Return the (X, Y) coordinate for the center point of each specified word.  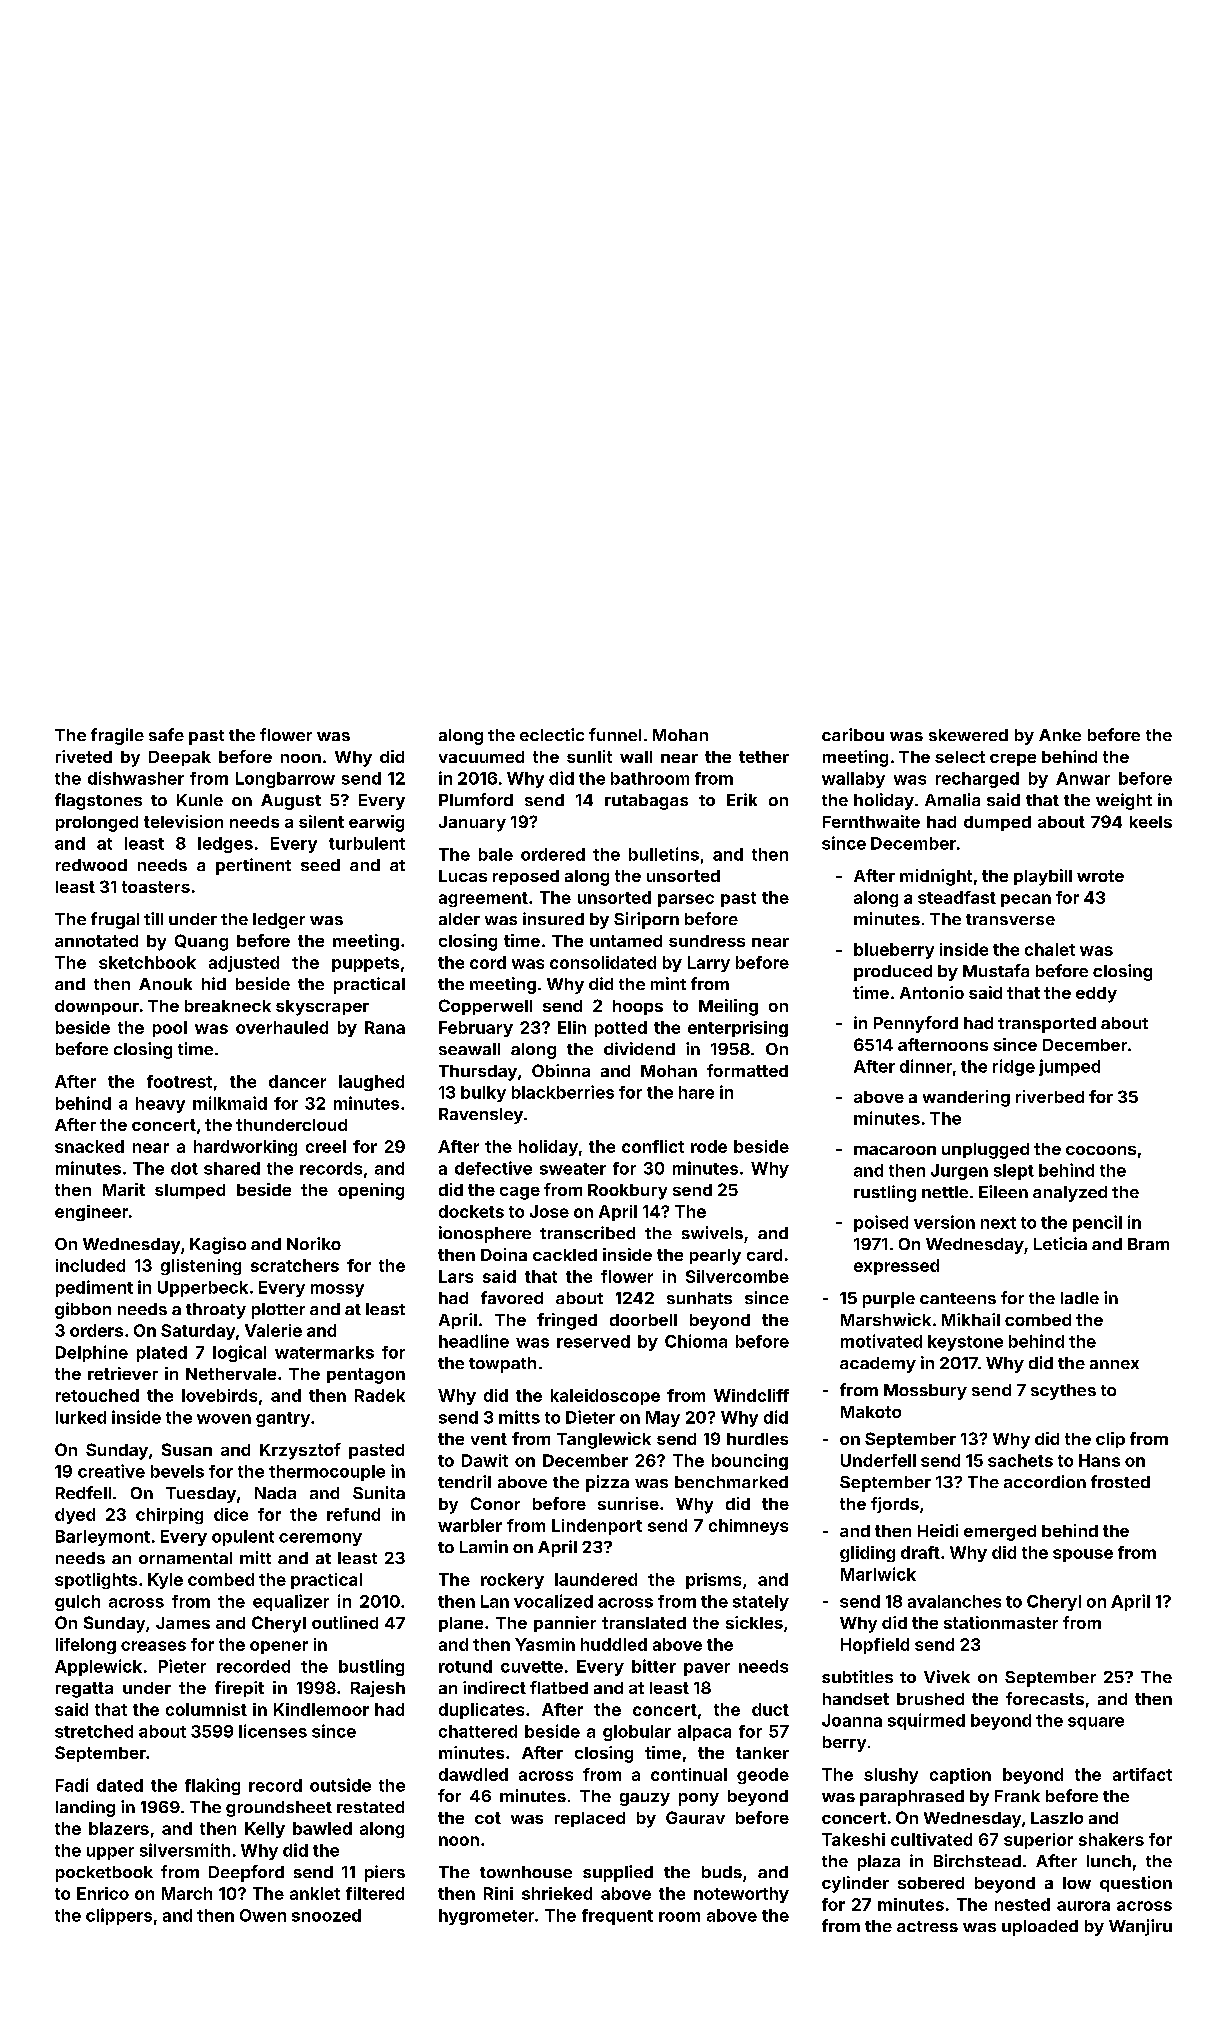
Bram (1148, 1244)
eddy (1096, 995)
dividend (639, 1048)
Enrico (103, 1893)
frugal (115, 920)
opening (371, 1191)
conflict (653, 1146)
